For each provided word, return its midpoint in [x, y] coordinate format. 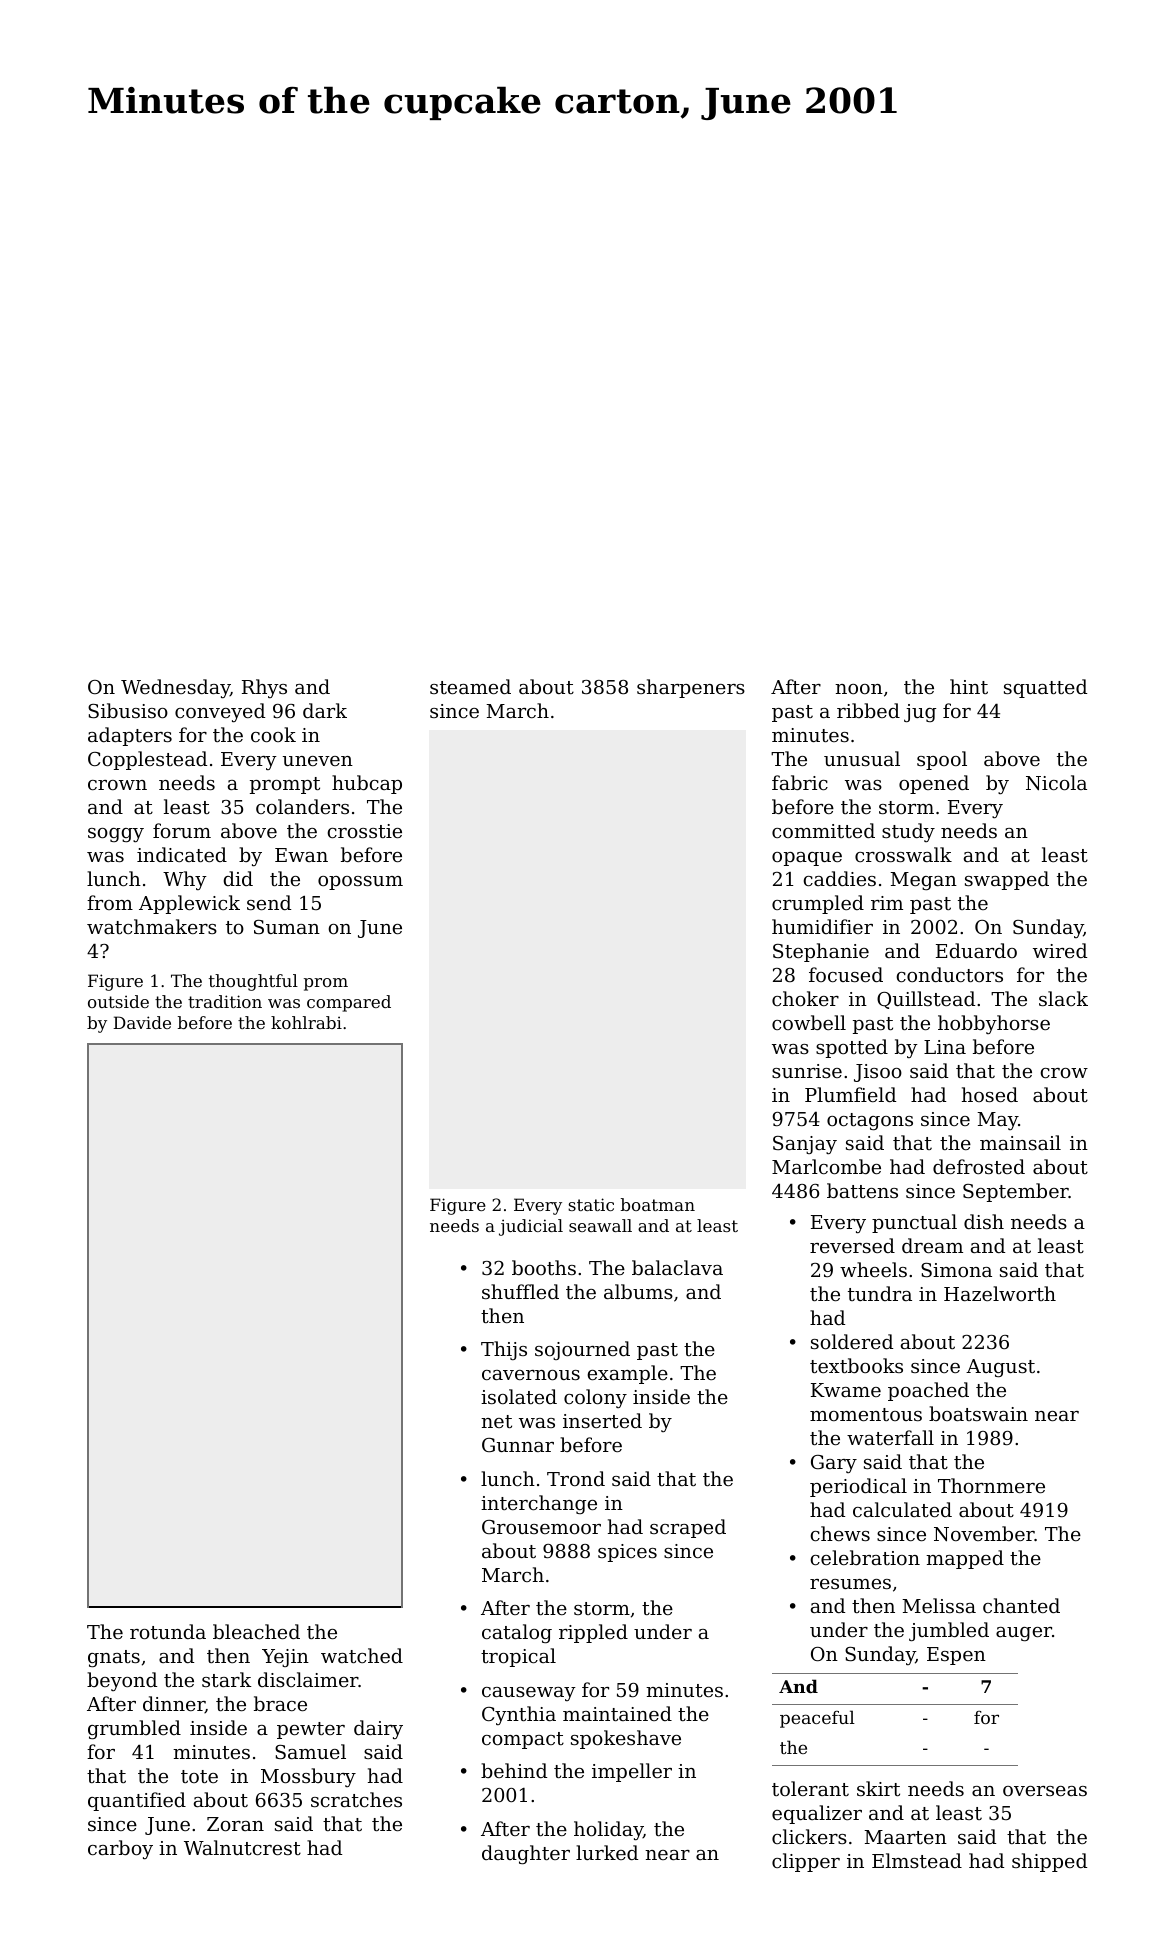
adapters [130, 736]
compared [349, 1003]
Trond [576, 1478]
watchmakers [152, 926]
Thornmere [991, 1485]
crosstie [365, 831]
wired [1060, 950]
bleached [256, 1631]
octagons [870, 1121]
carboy [120, 1849]
